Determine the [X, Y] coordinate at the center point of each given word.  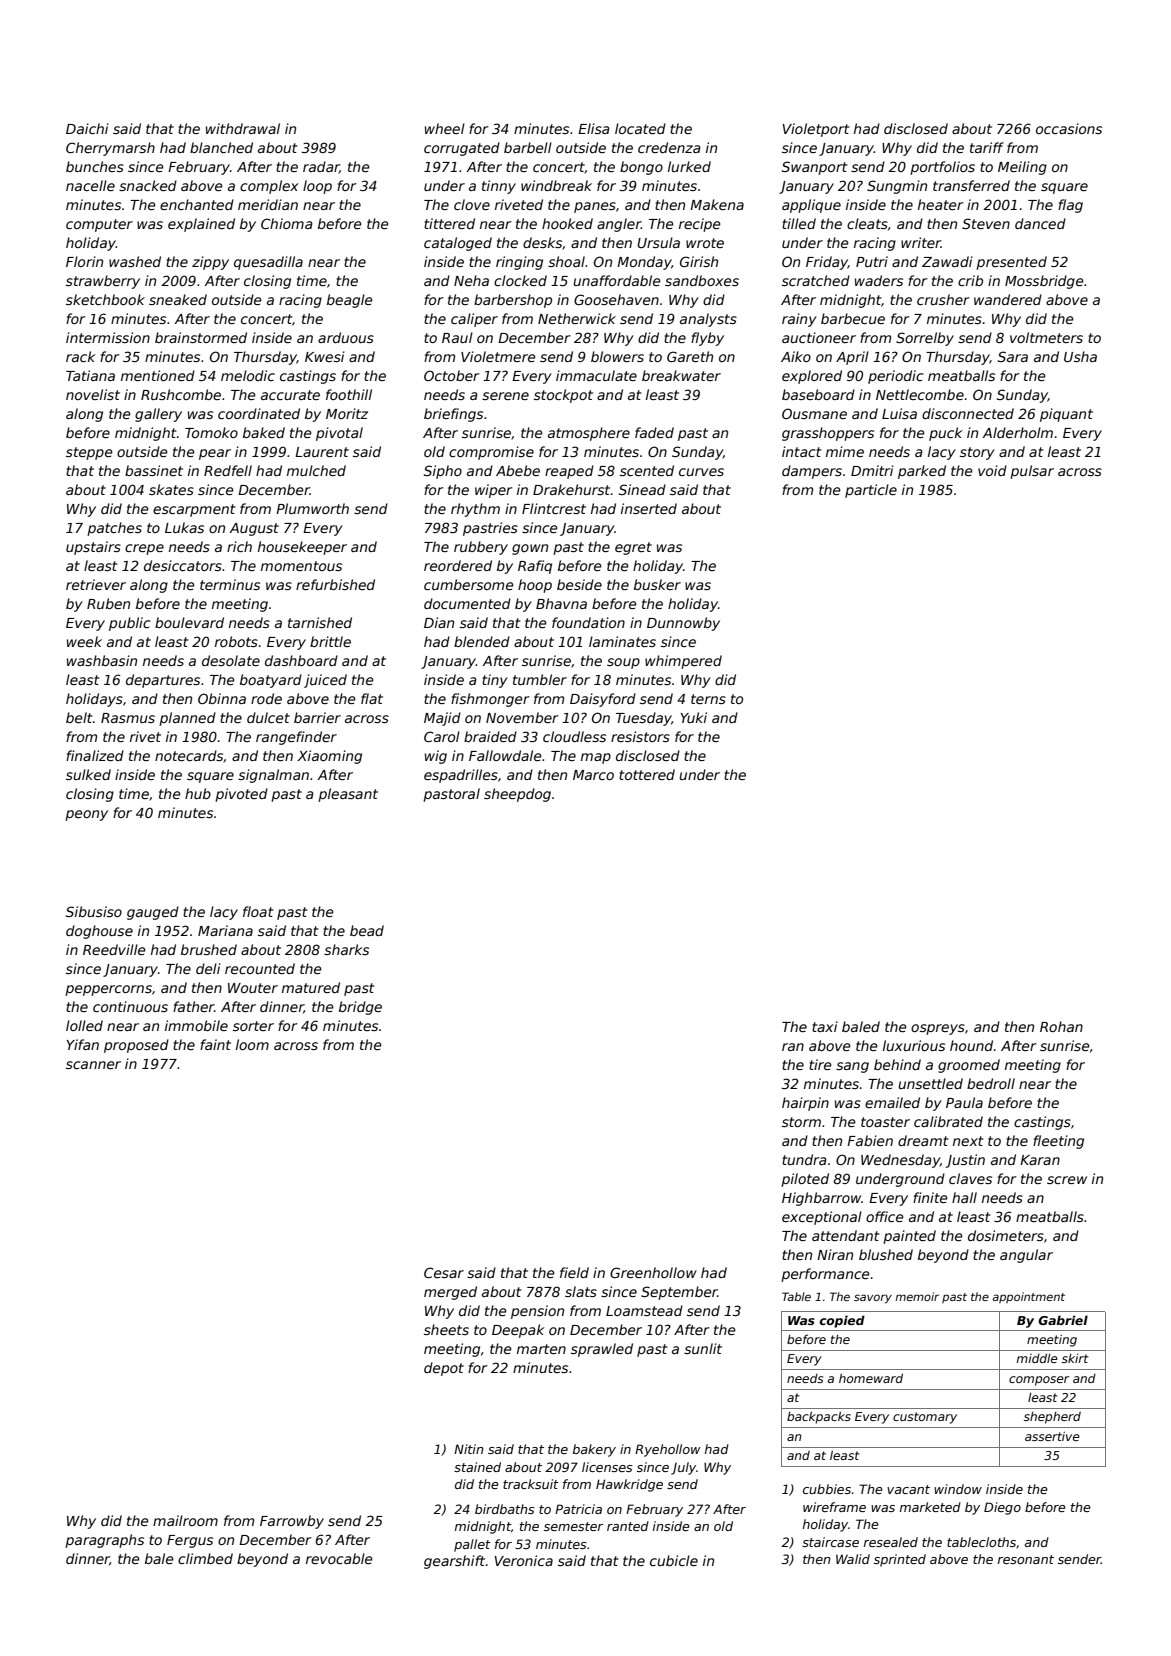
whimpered [683, 662]
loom [252, 1044]
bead [367, 930]
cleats [867, 223]
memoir [917, 1296]
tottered [647, 774]
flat [372, 698]
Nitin [468, 1449]
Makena [717, 204]
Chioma [287, 223]
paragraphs [104, 1541]
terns [708, 699]
